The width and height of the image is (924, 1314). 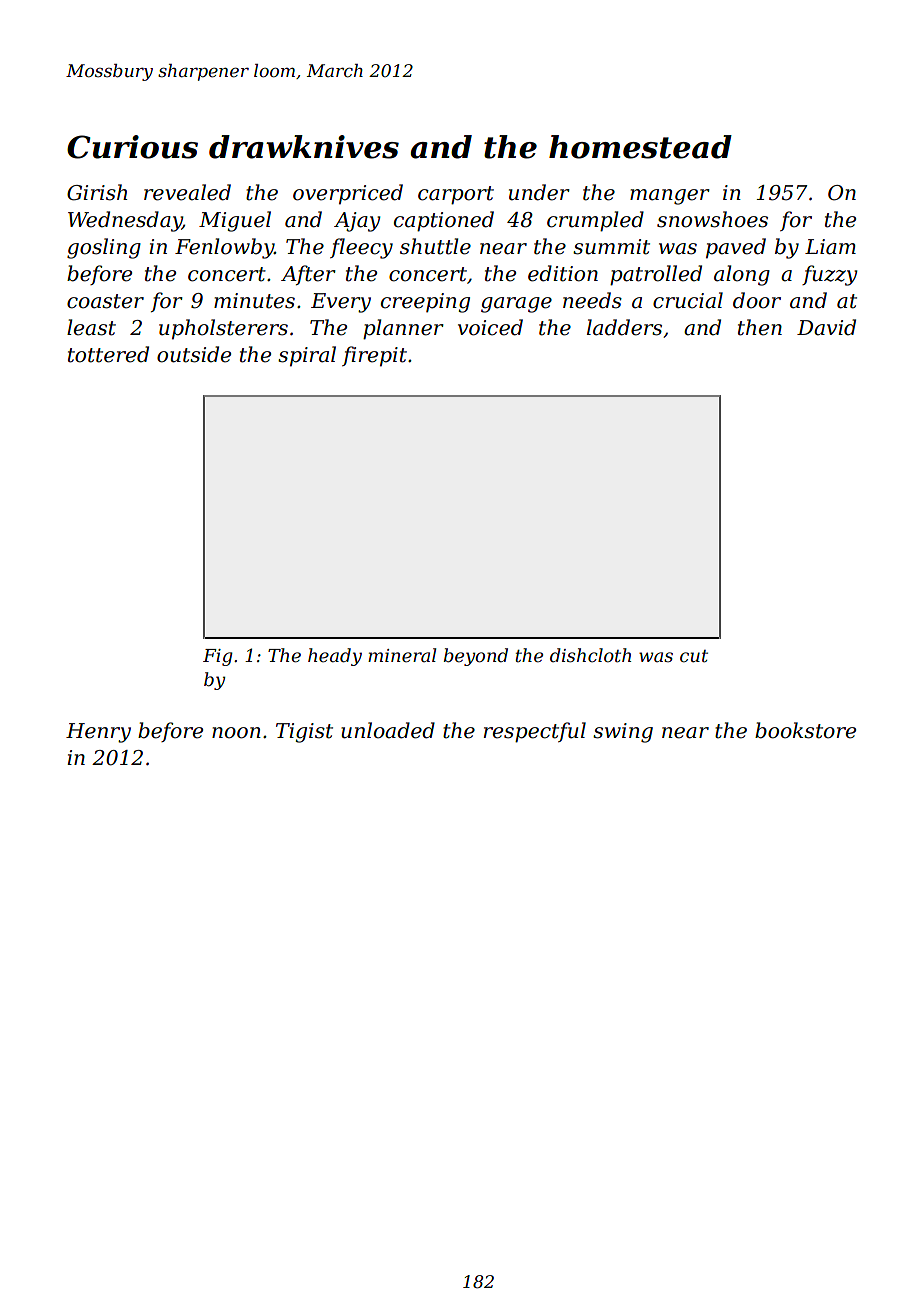 I want to click on homestead, so click(x=640, y=147).
